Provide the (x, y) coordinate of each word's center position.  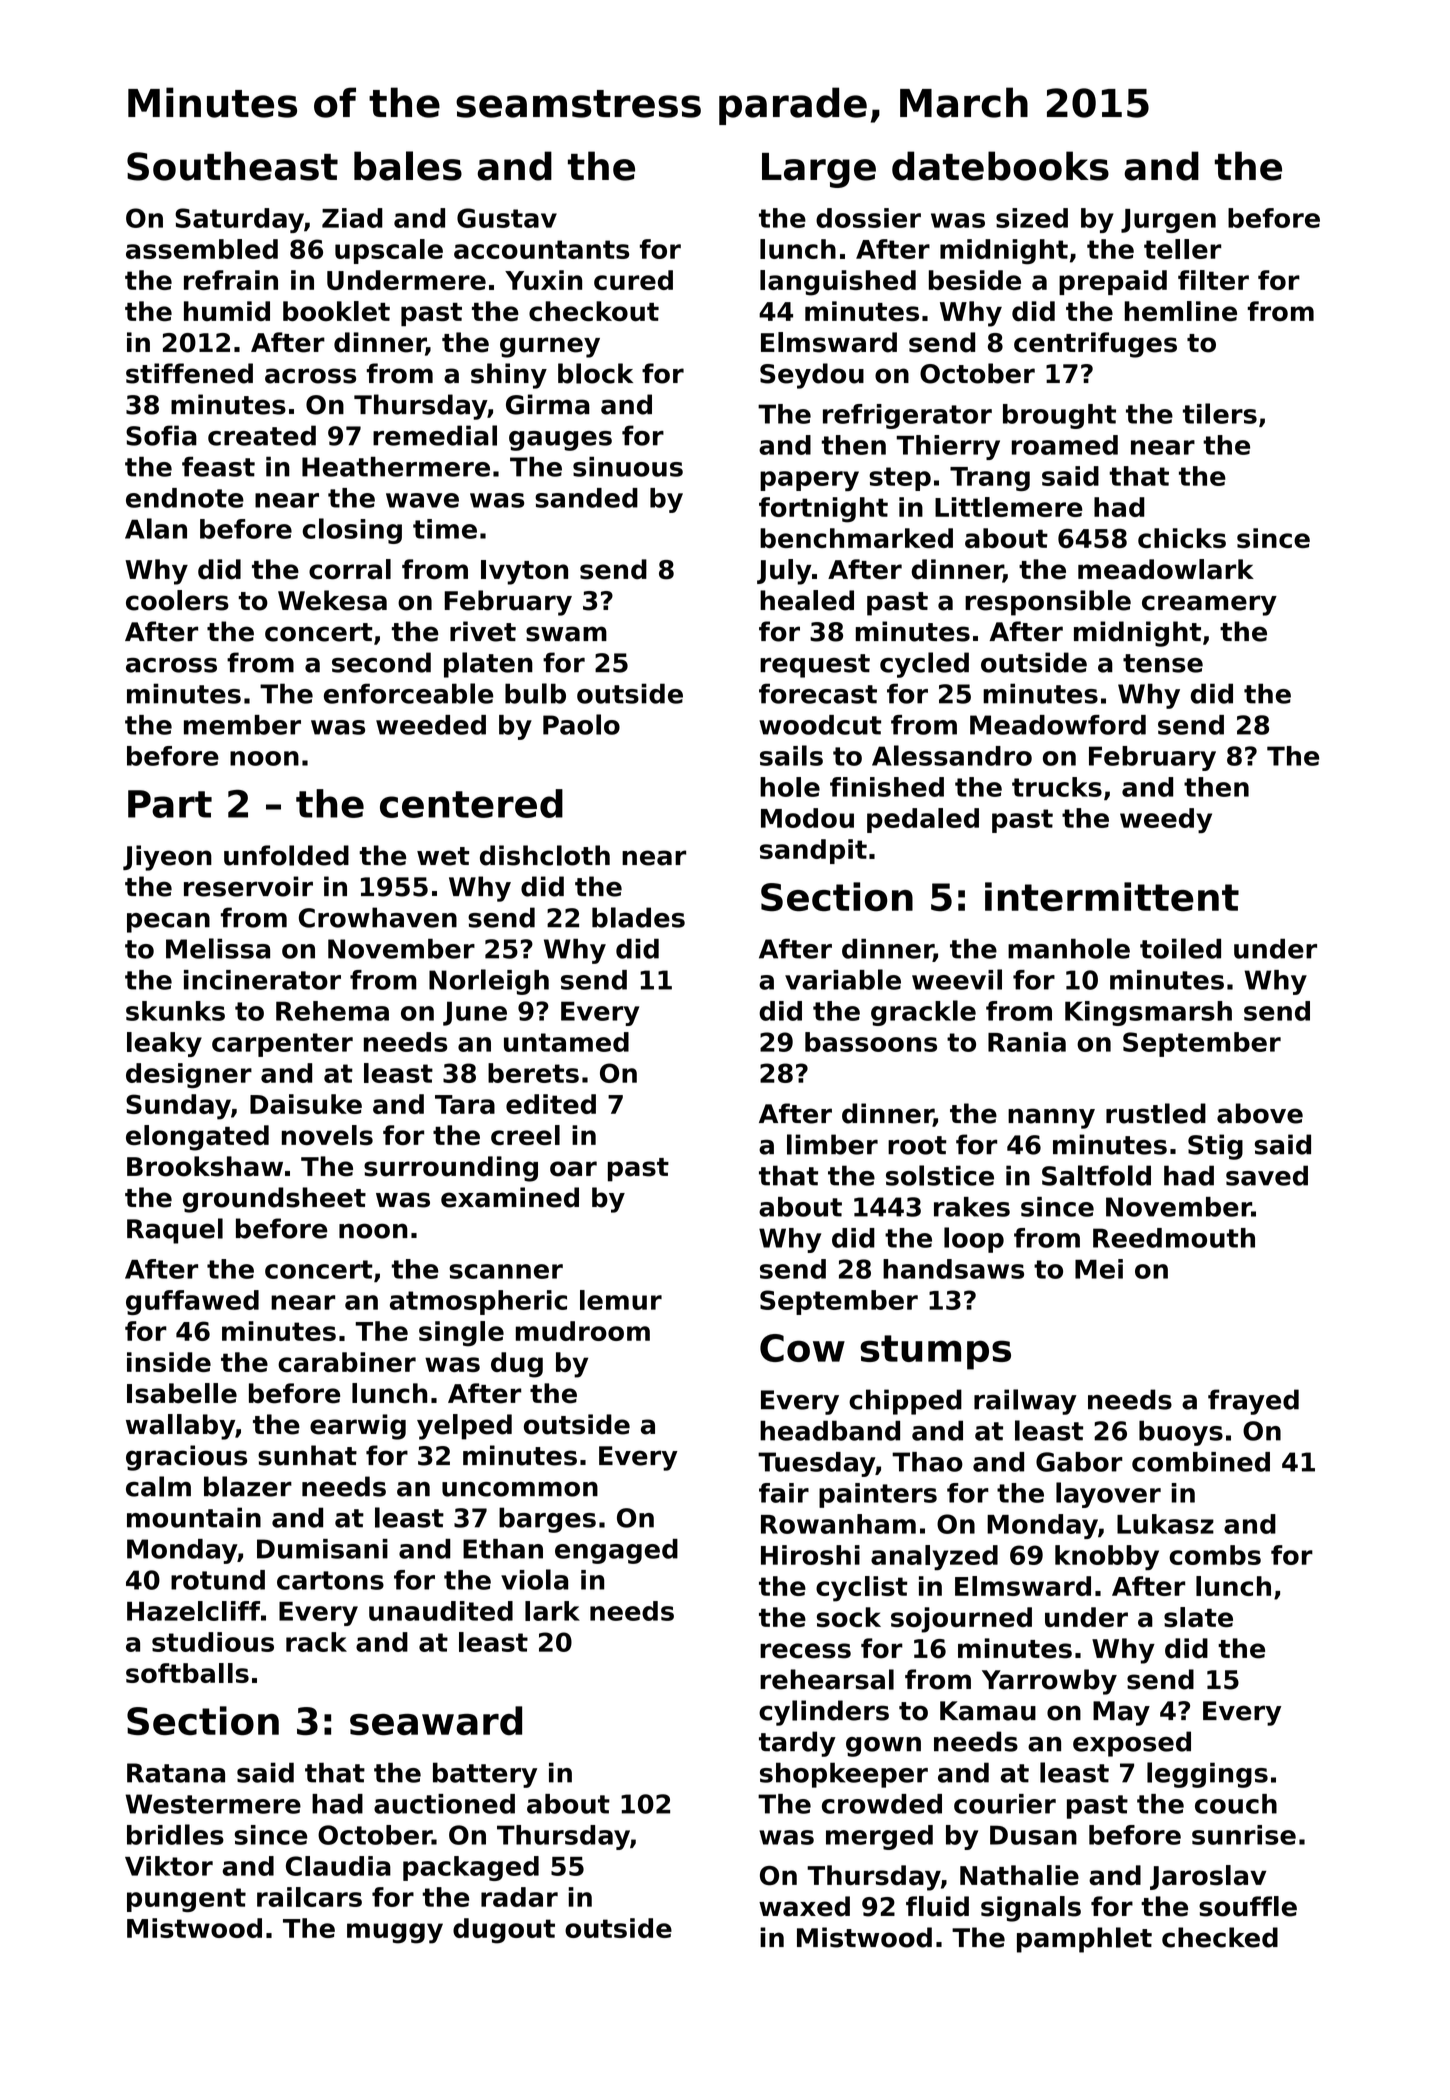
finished (887, 787)
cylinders (824, 1713)
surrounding (451, 1169)
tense (1163, 663)
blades (638, 917)
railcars (309, 1897)
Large (819, 170)
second (381, 662)
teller (1182, 249)
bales (408, 166)
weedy (1166, 820)
